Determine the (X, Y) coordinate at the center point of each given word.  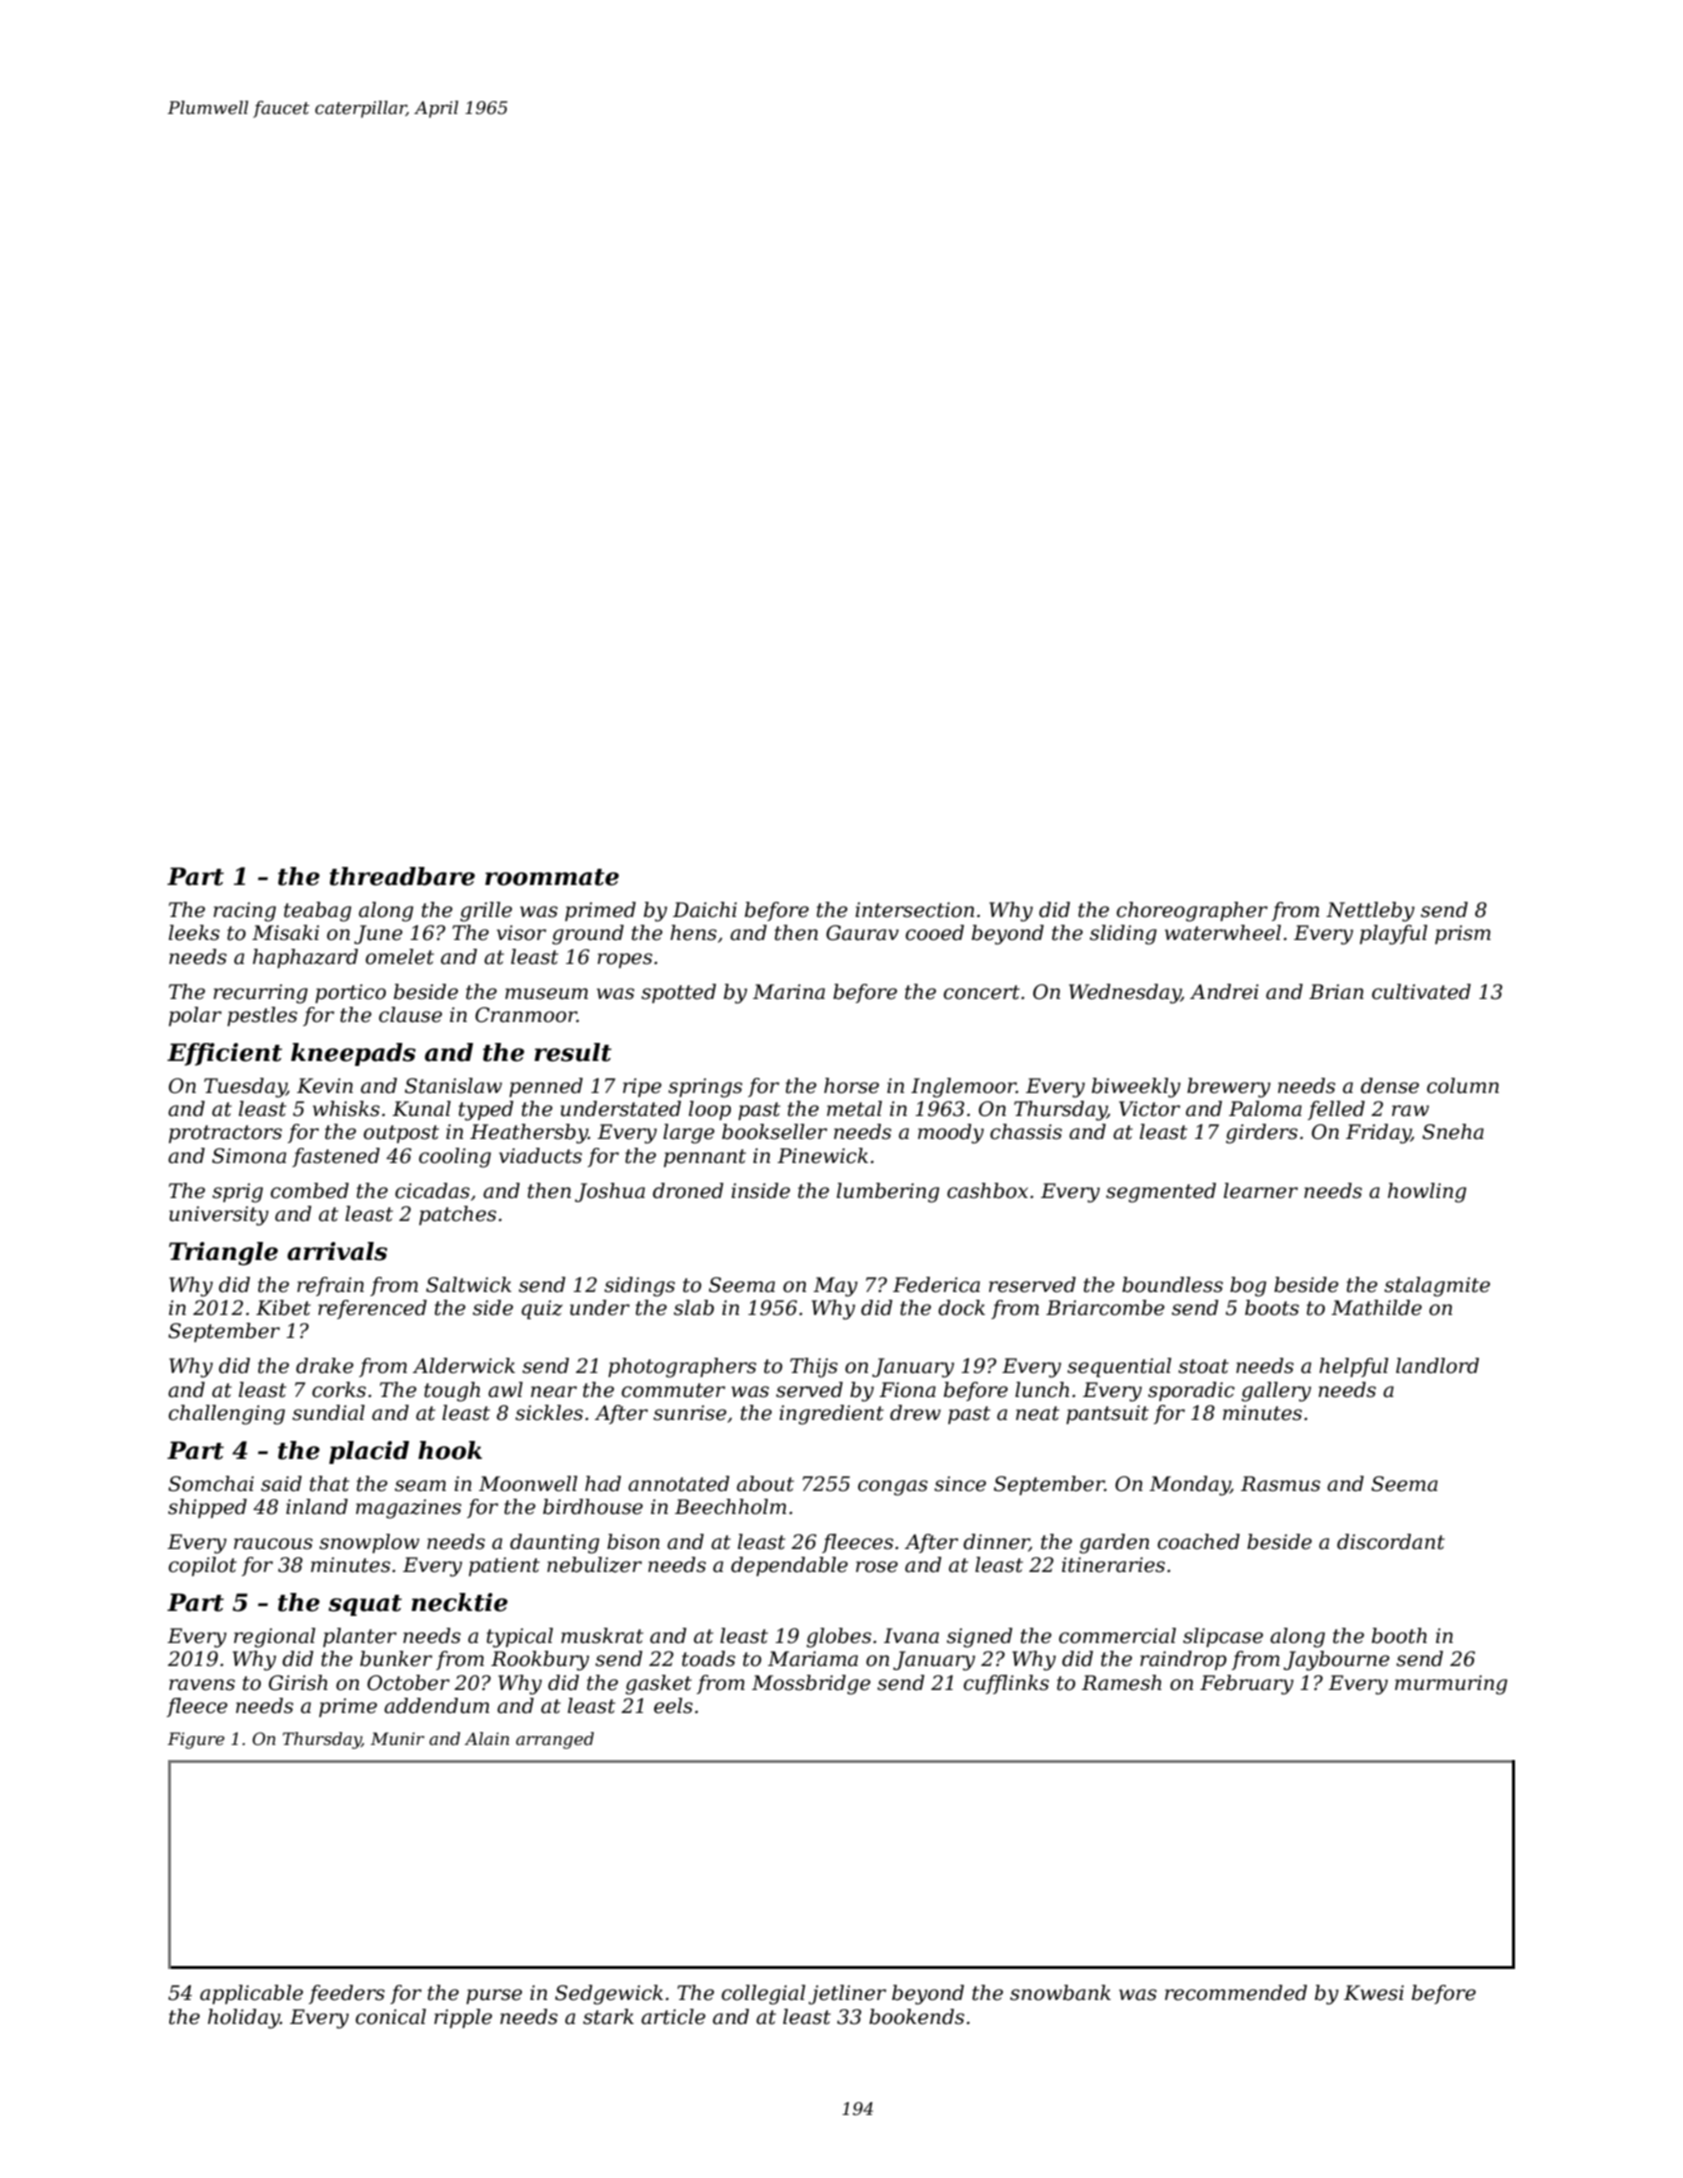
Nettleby (1370, 912)
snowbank (1060, 1993)
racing (244, 912)
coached (1199, 1542)
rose (877, 1567)
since (960, 1484)
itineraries (1113, 1565)
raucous (273, 1544)
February (1247, 1685)
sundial (328, 1413)
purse (494, 1996)
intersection (914, 910)
